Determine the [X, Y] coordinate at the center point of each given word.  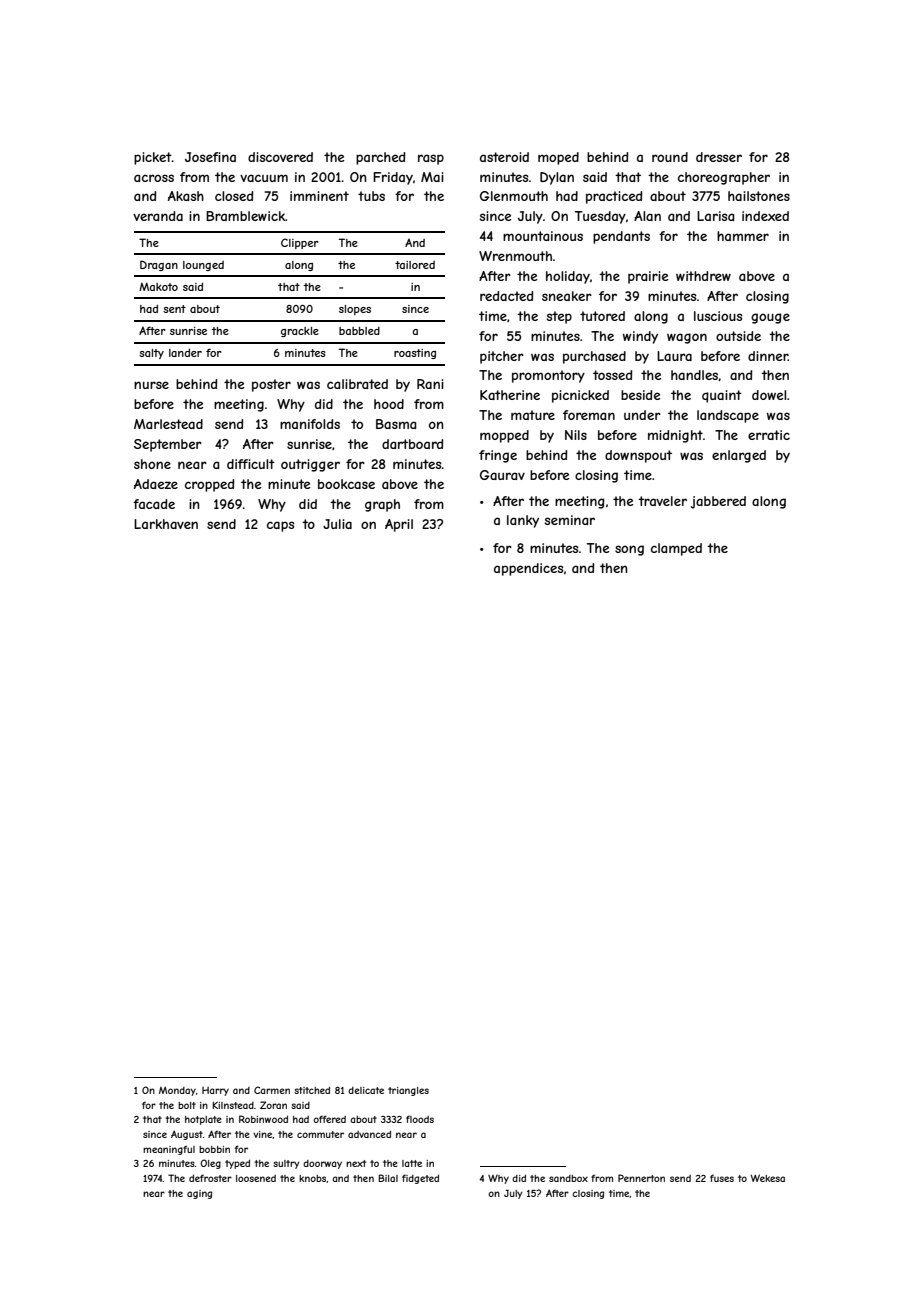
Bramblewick [245, 216]
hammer [743, 236]
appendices [529, 569]
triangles [408, 1091]
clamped [676, 549]
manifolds [310, 424]
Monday [177, 1091]
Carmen [272, 1090]
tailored [415, 265]
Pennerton [641, 1178]
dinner [768, 356]
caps [281, 526]
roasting [415, 354]
